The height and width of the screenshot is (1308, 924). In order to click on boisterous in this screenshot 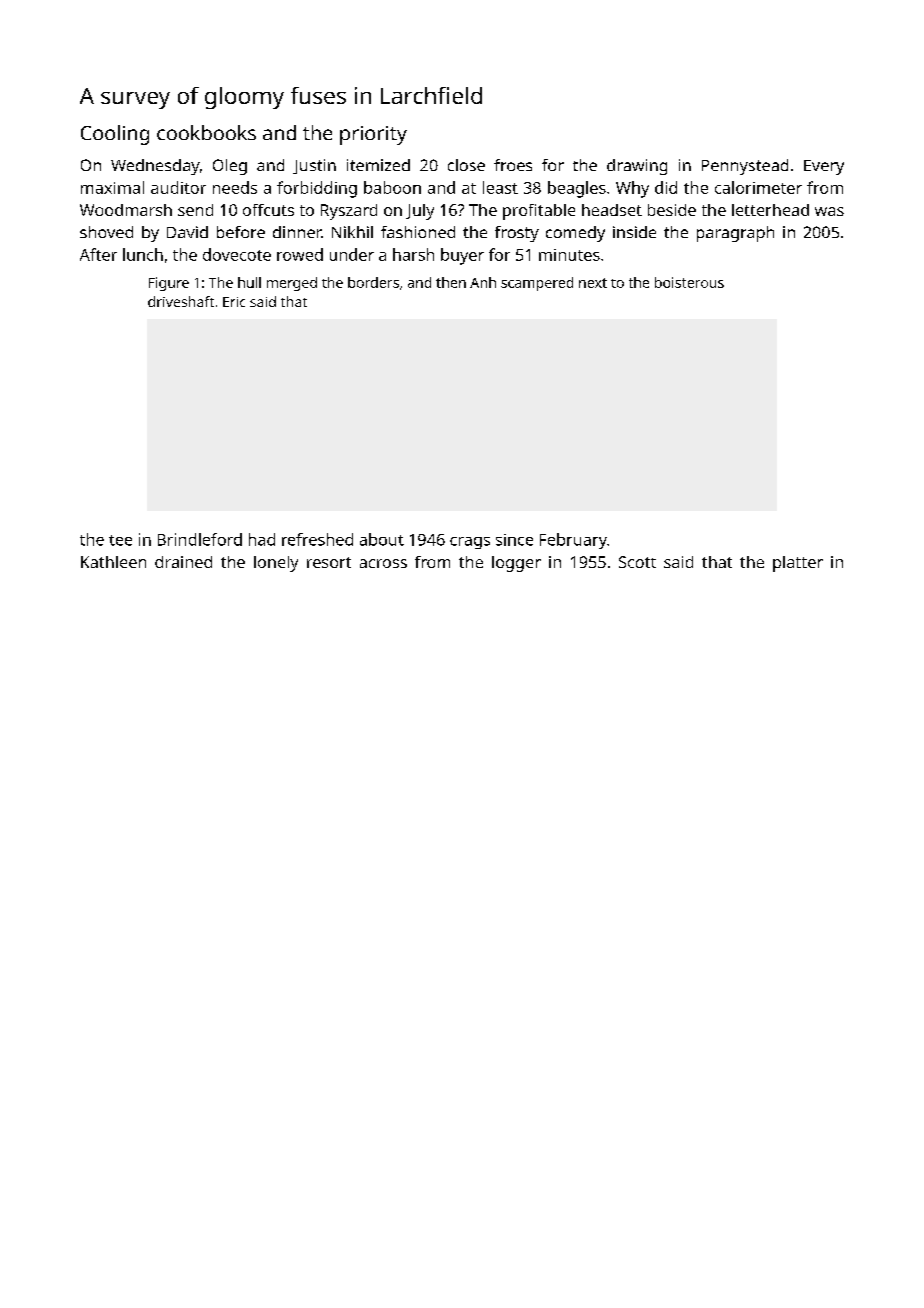, I will do `click(689, 282)`.
